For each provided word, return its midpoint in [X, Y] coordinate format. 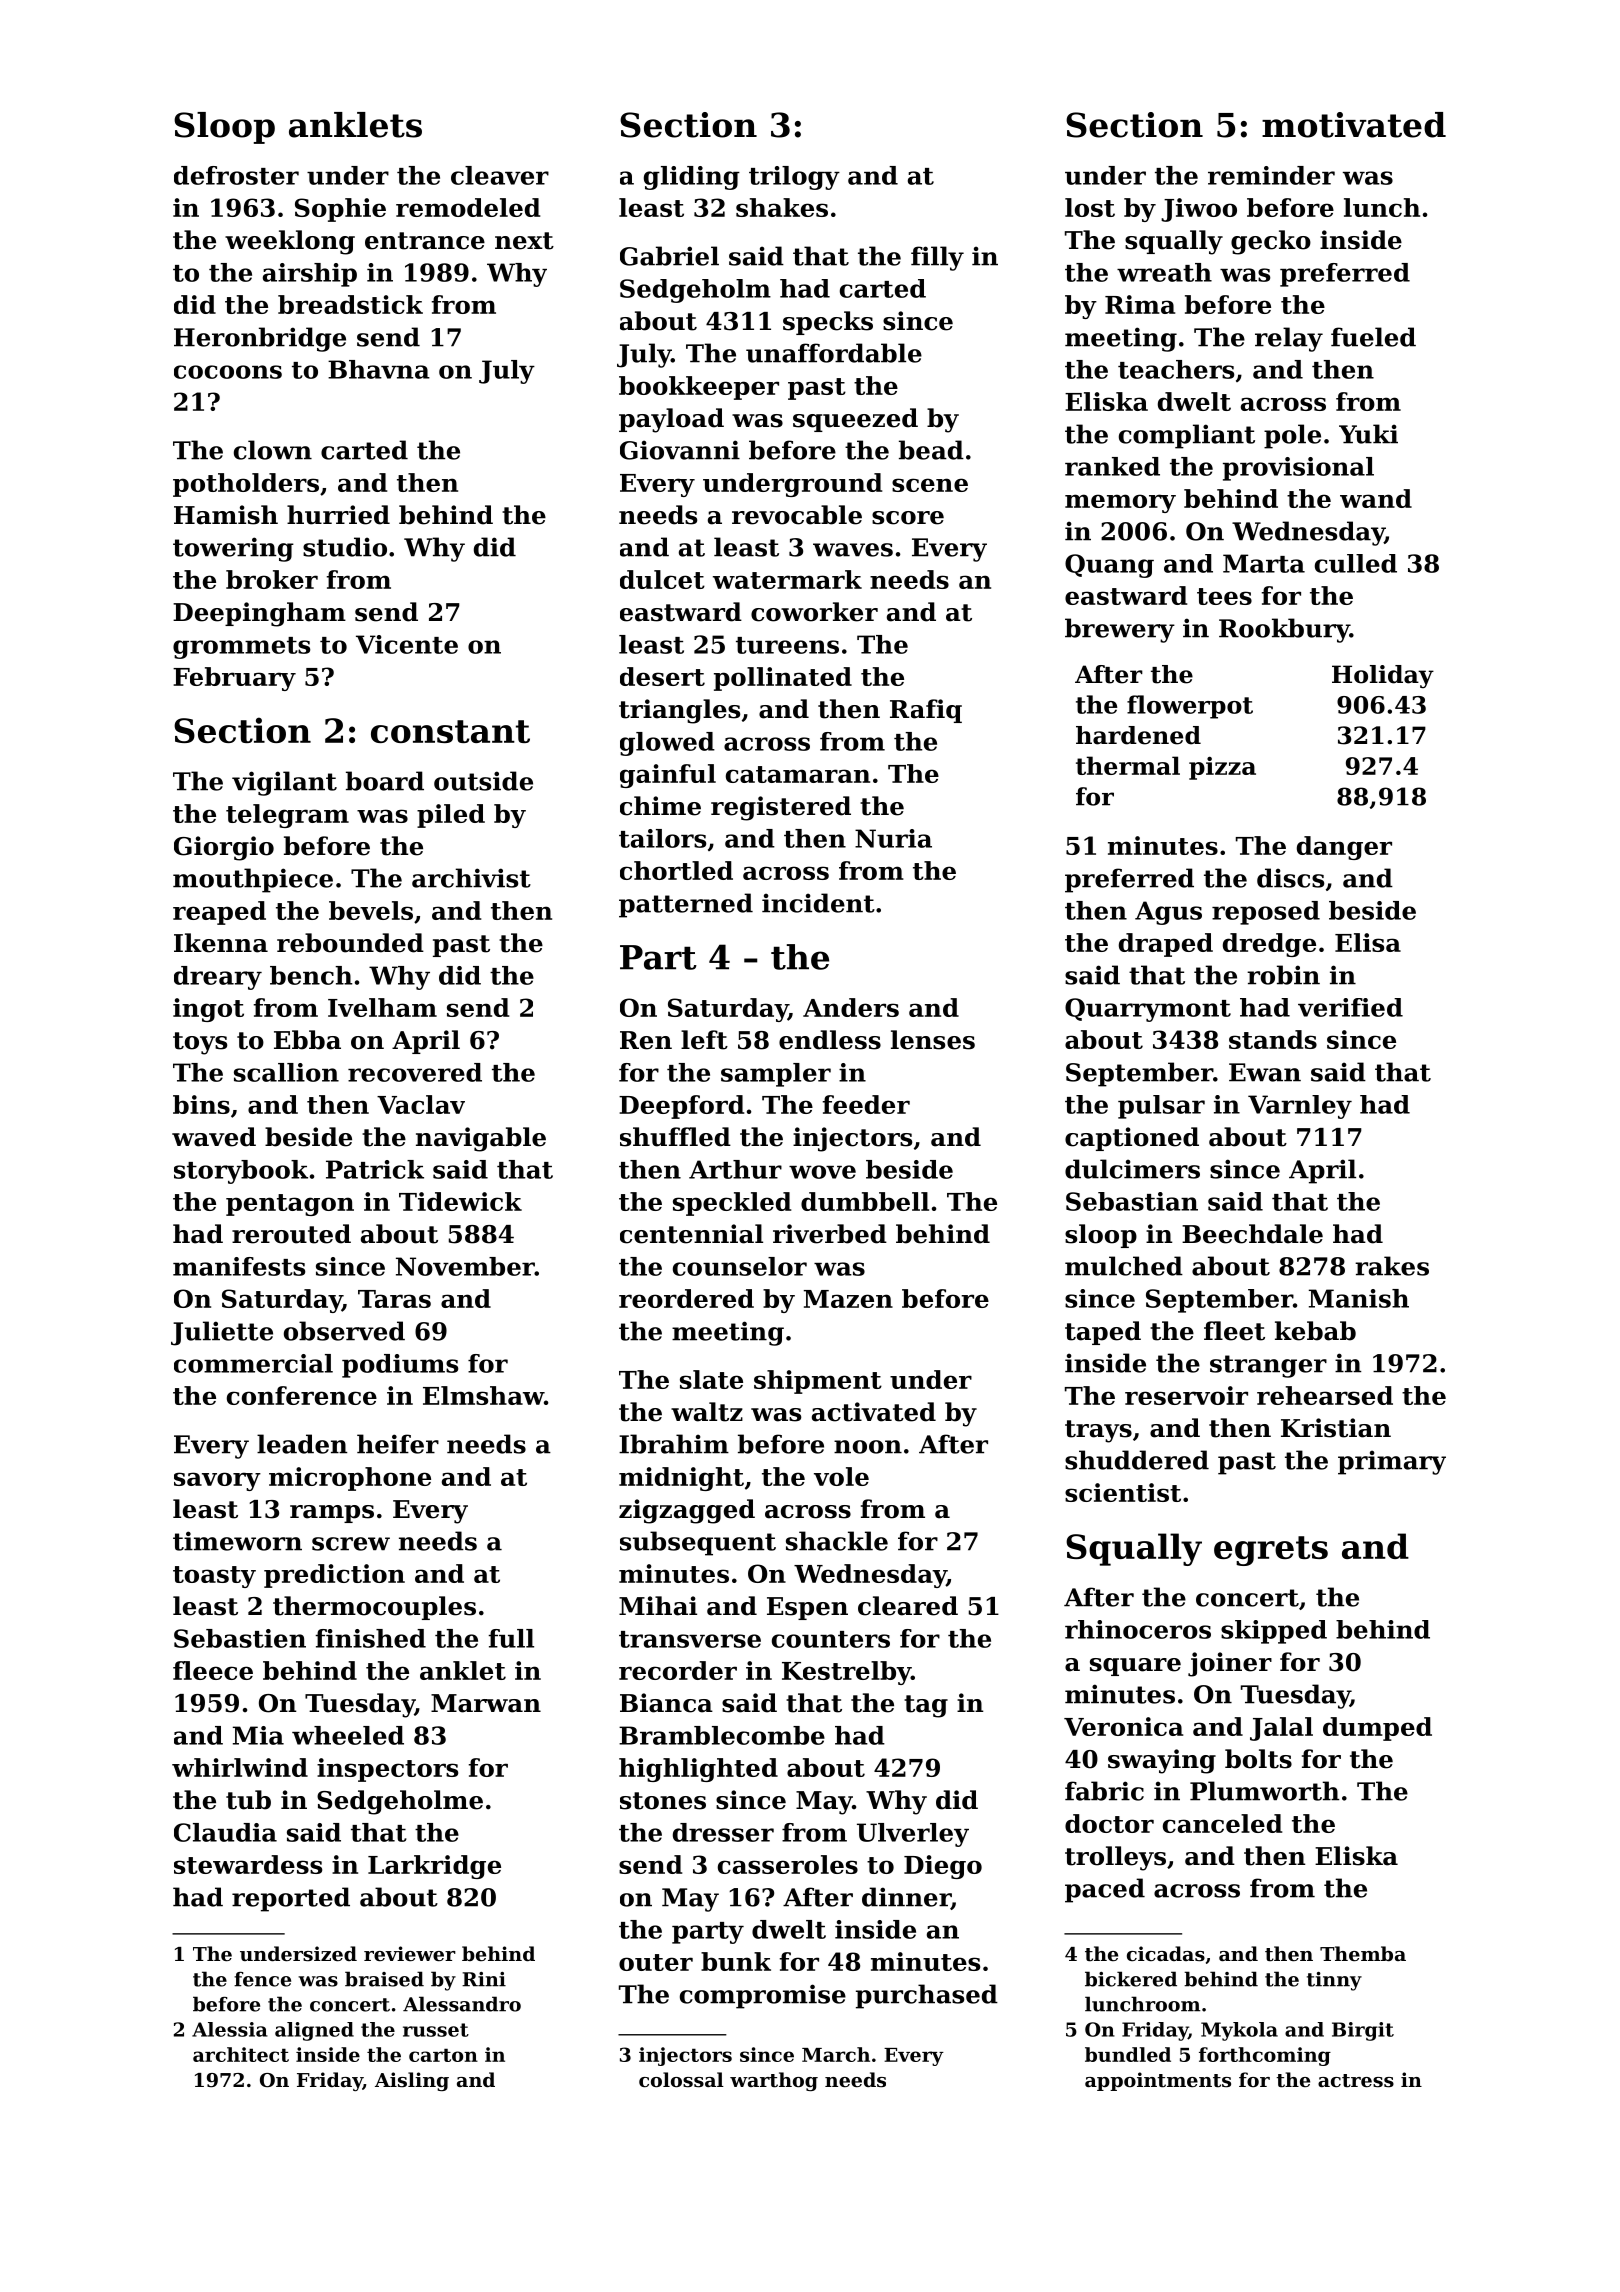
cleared [908, 1606]
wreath [1164, 272]
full [511, 1638]
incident [818, 903]
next [524, 241]
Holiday [1383, 676]
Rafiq [926, 711]
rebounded [350, 943]
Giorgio [224, 848]
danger [1344, 848]
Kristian [1336, 1428]
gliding [692, 178]
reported [291, 1899]
